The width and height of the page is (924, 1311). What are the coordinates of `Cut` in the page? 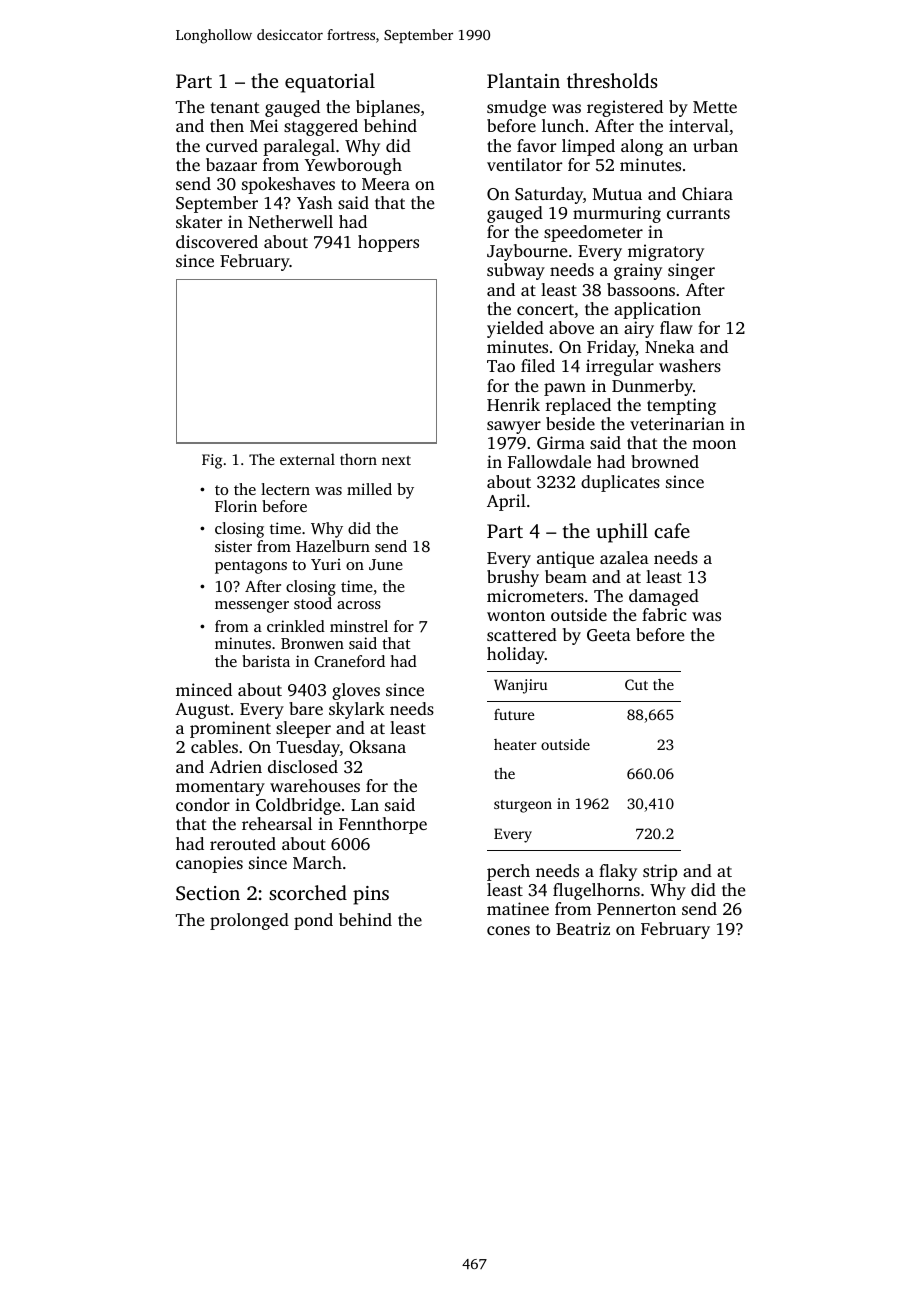 It's located at (636, 684).
